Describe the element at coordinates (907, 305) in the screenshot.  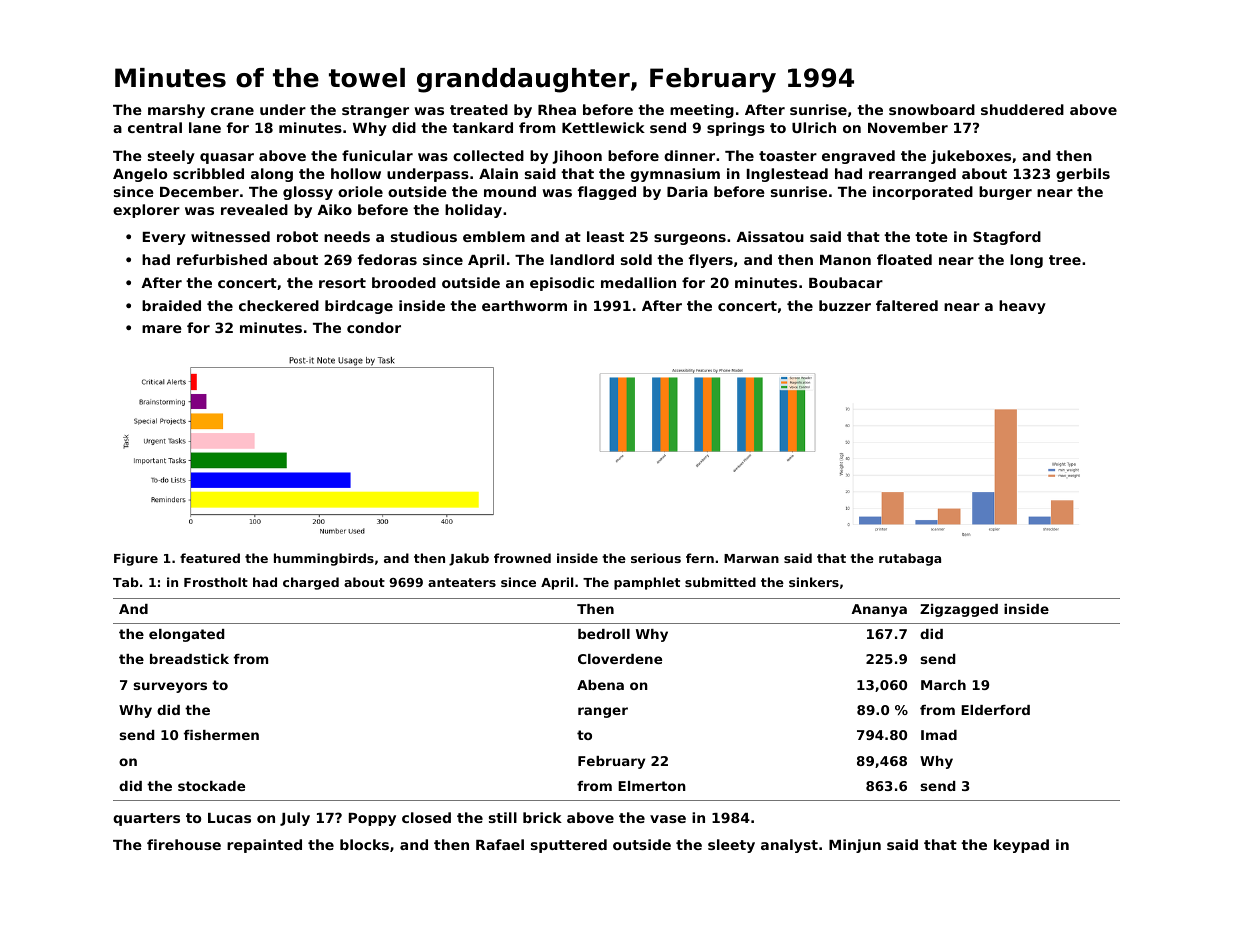
I see `faltered` at that location.
